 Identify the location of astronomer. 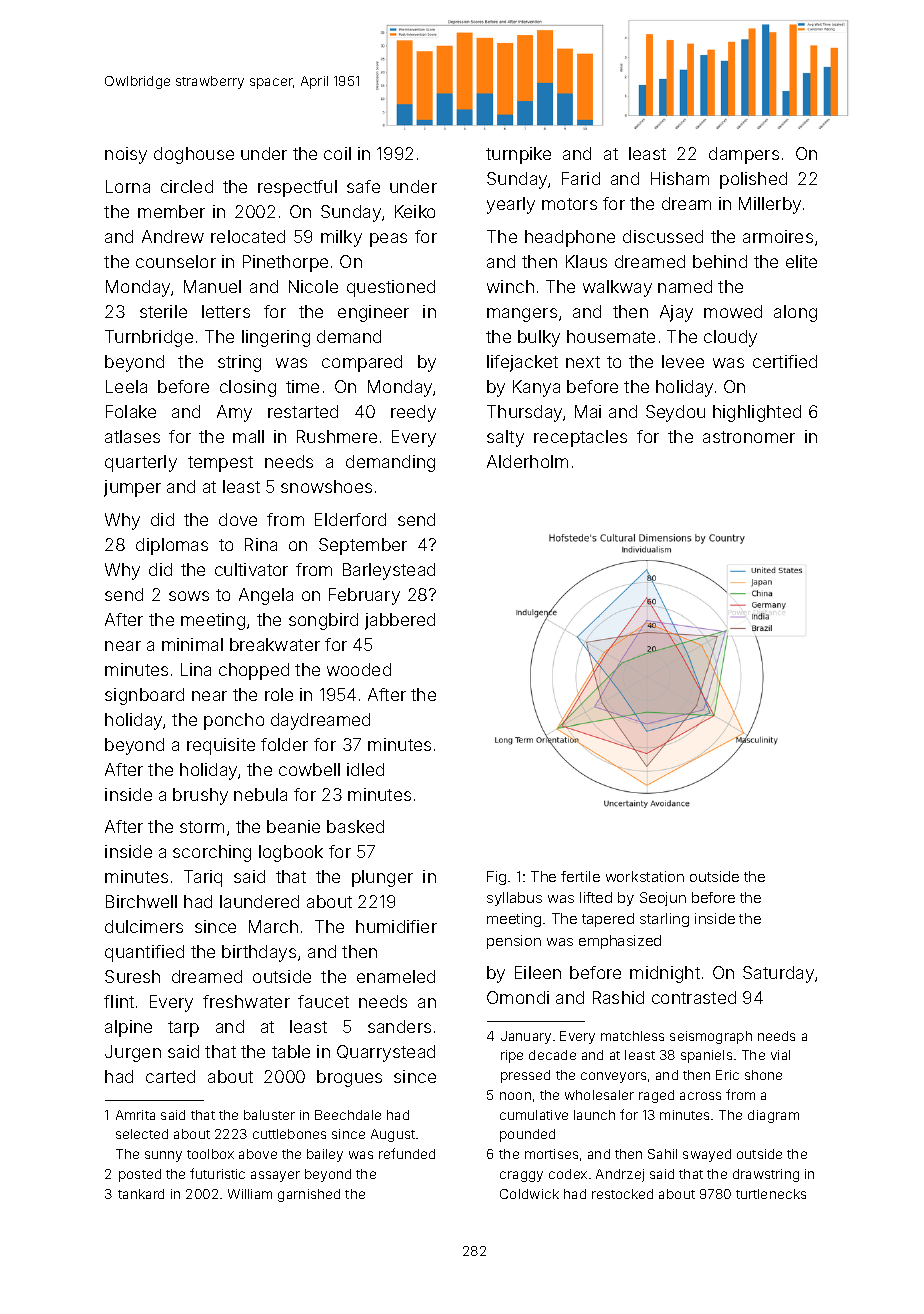
(749, 437).
